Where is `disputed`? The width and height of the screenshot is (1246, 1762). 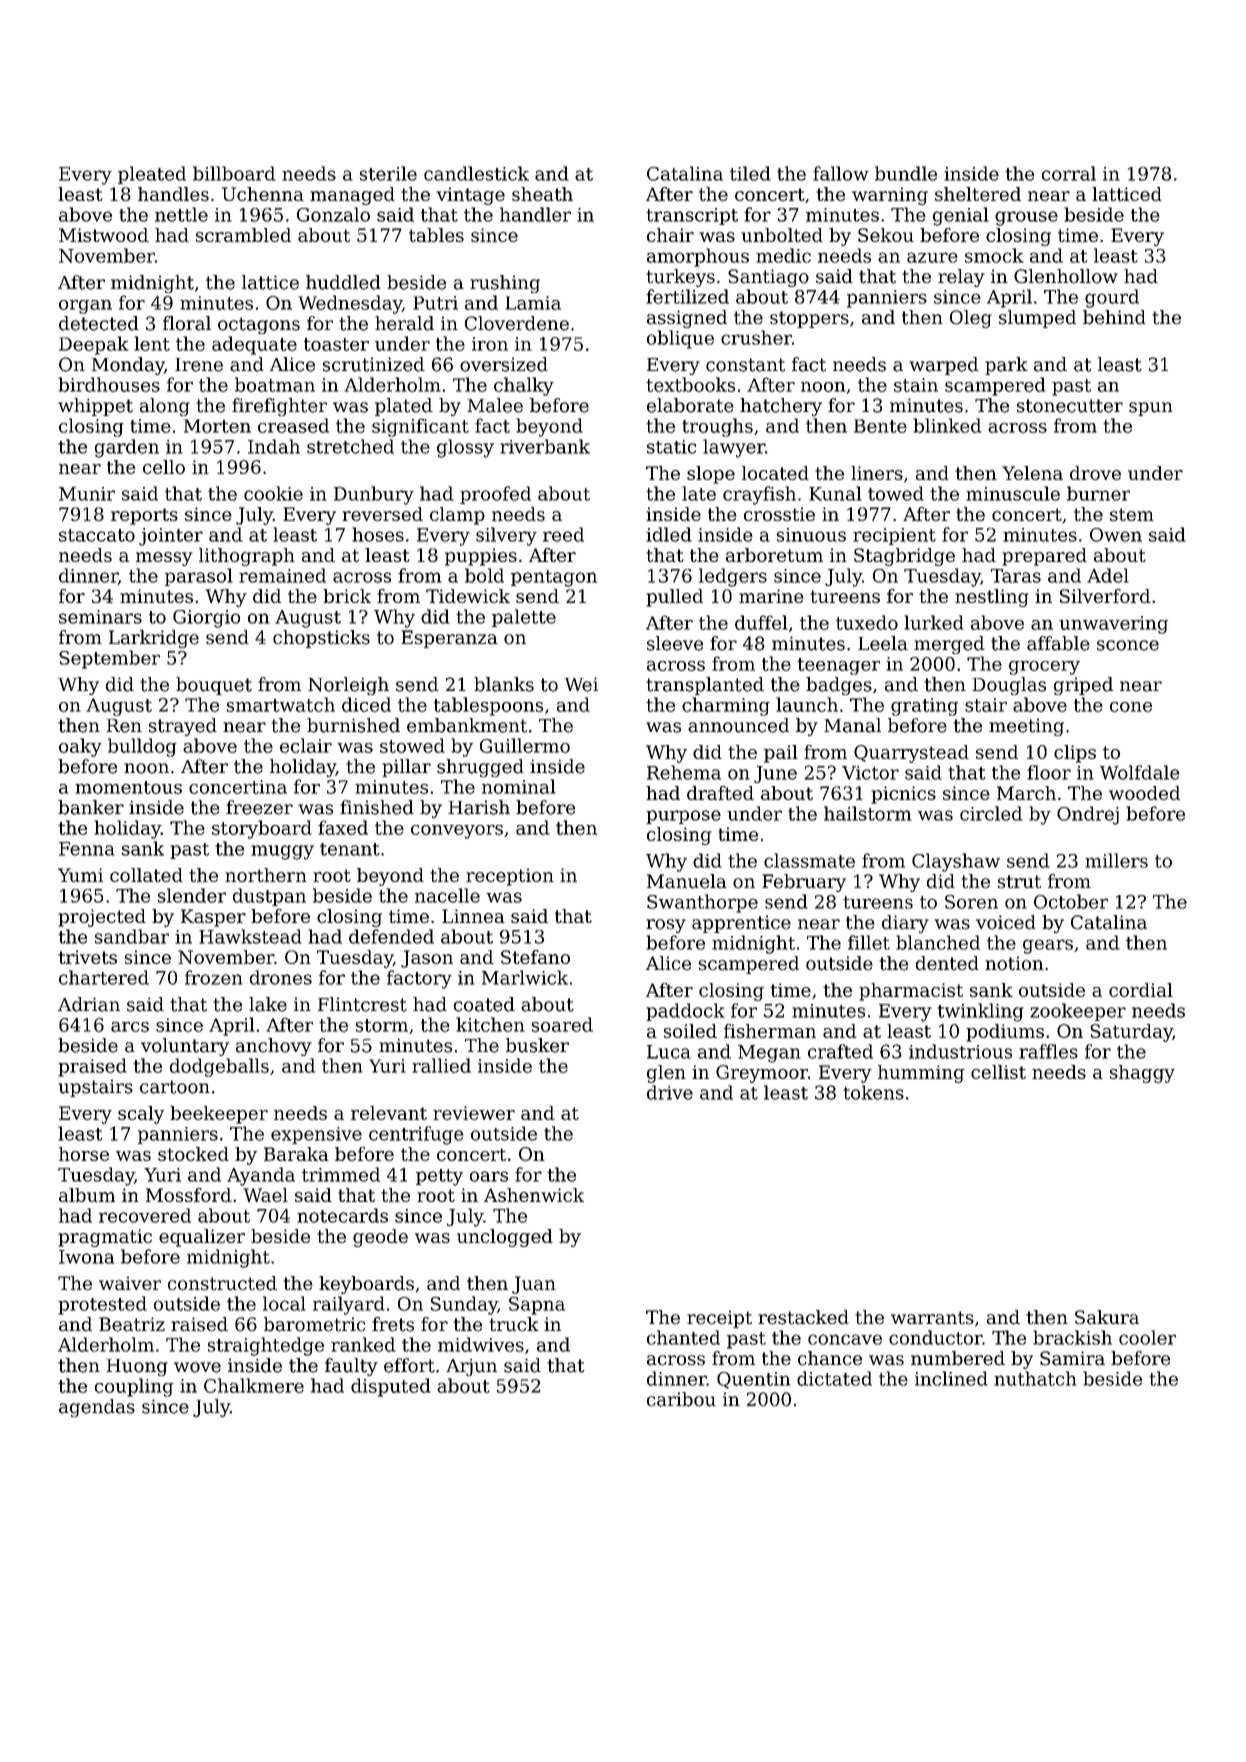 disputed is located at coordinates (391, 1387).
